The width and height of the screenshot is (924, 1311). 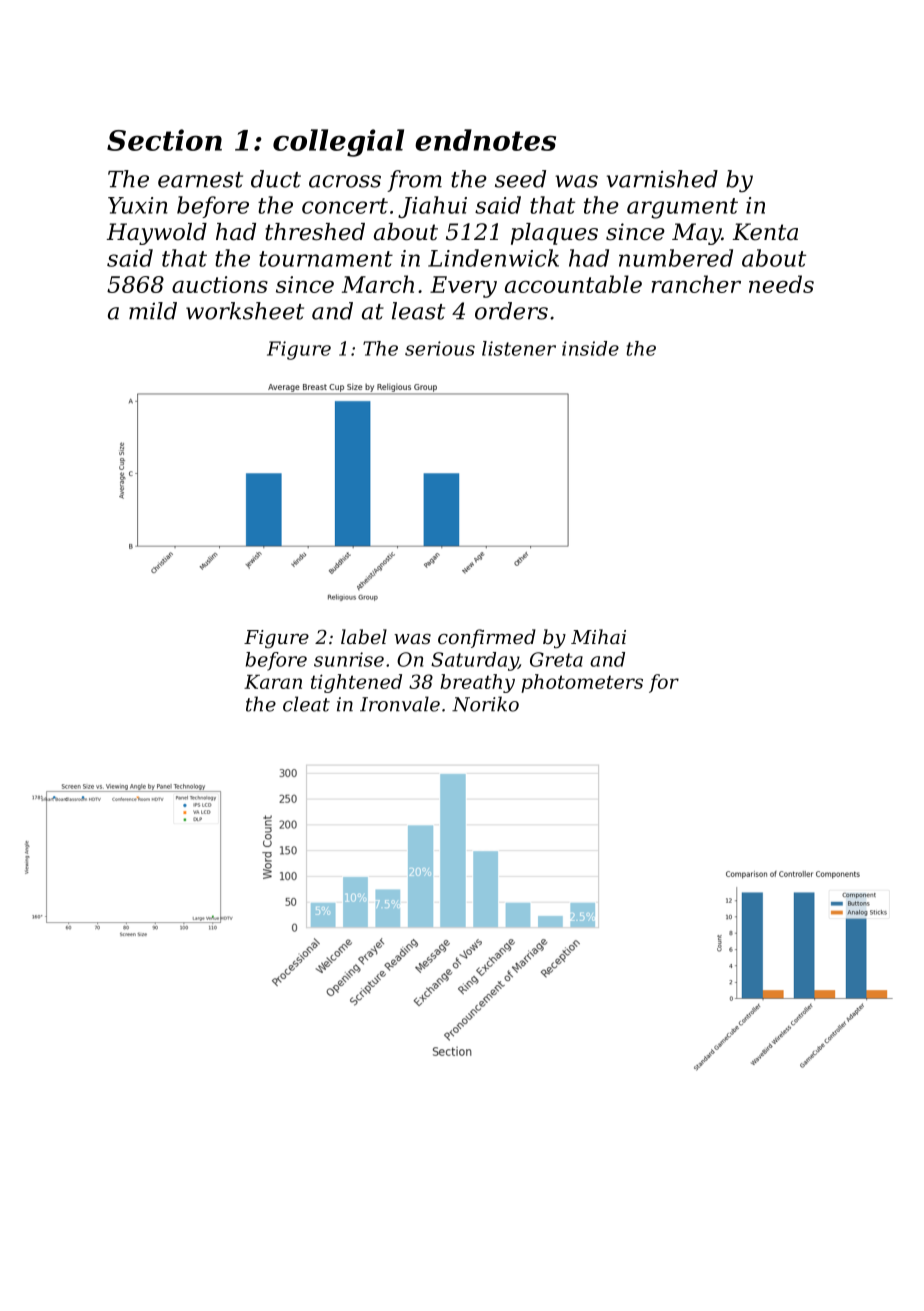 What do you see at coordinates (349, 659) in the screenshot?
I see `sunrise` at bounding box center [349, 659].
